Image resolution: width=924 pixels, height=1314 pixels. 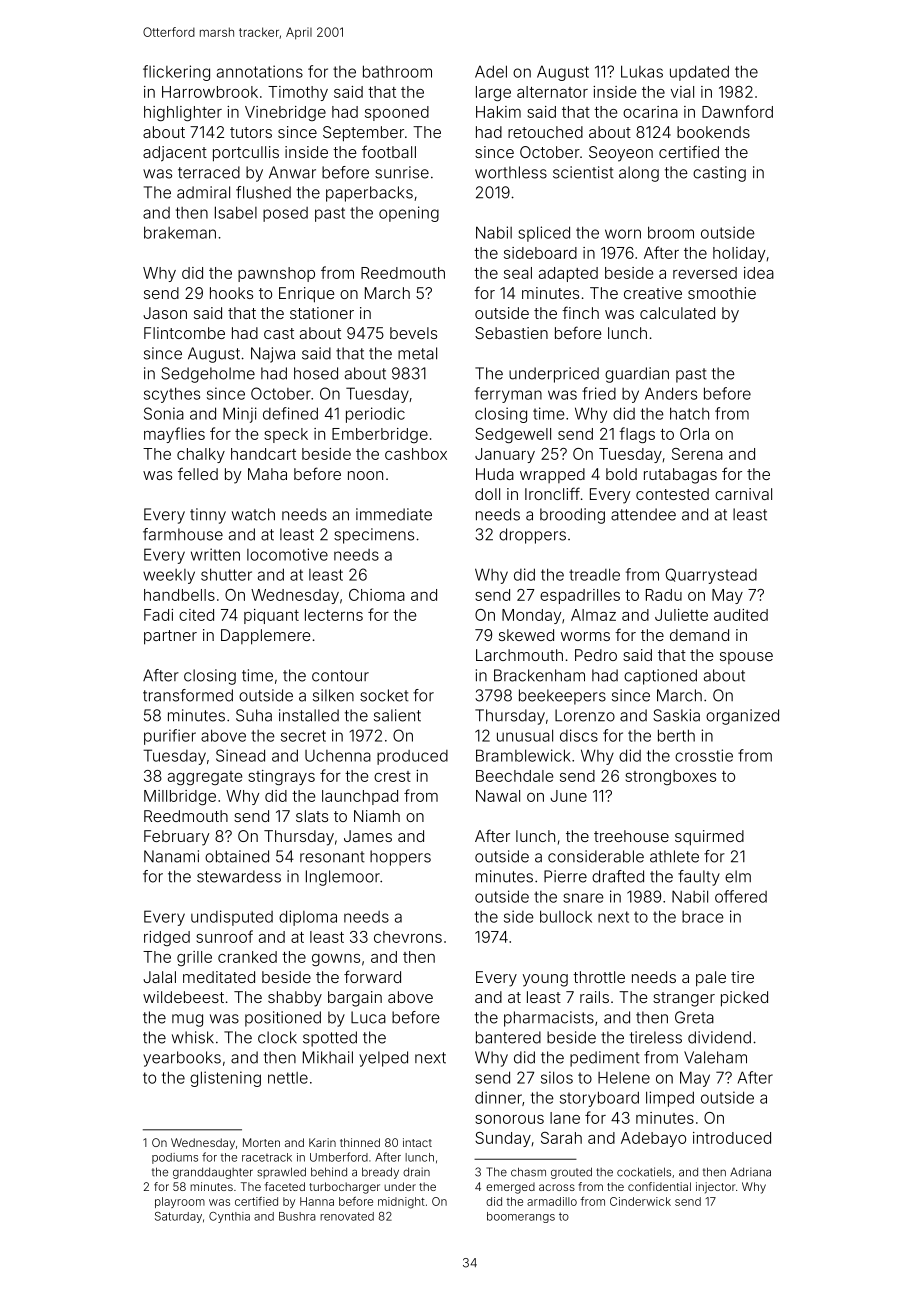 I want to click on strongboxes, so click(x=670, y=777).
